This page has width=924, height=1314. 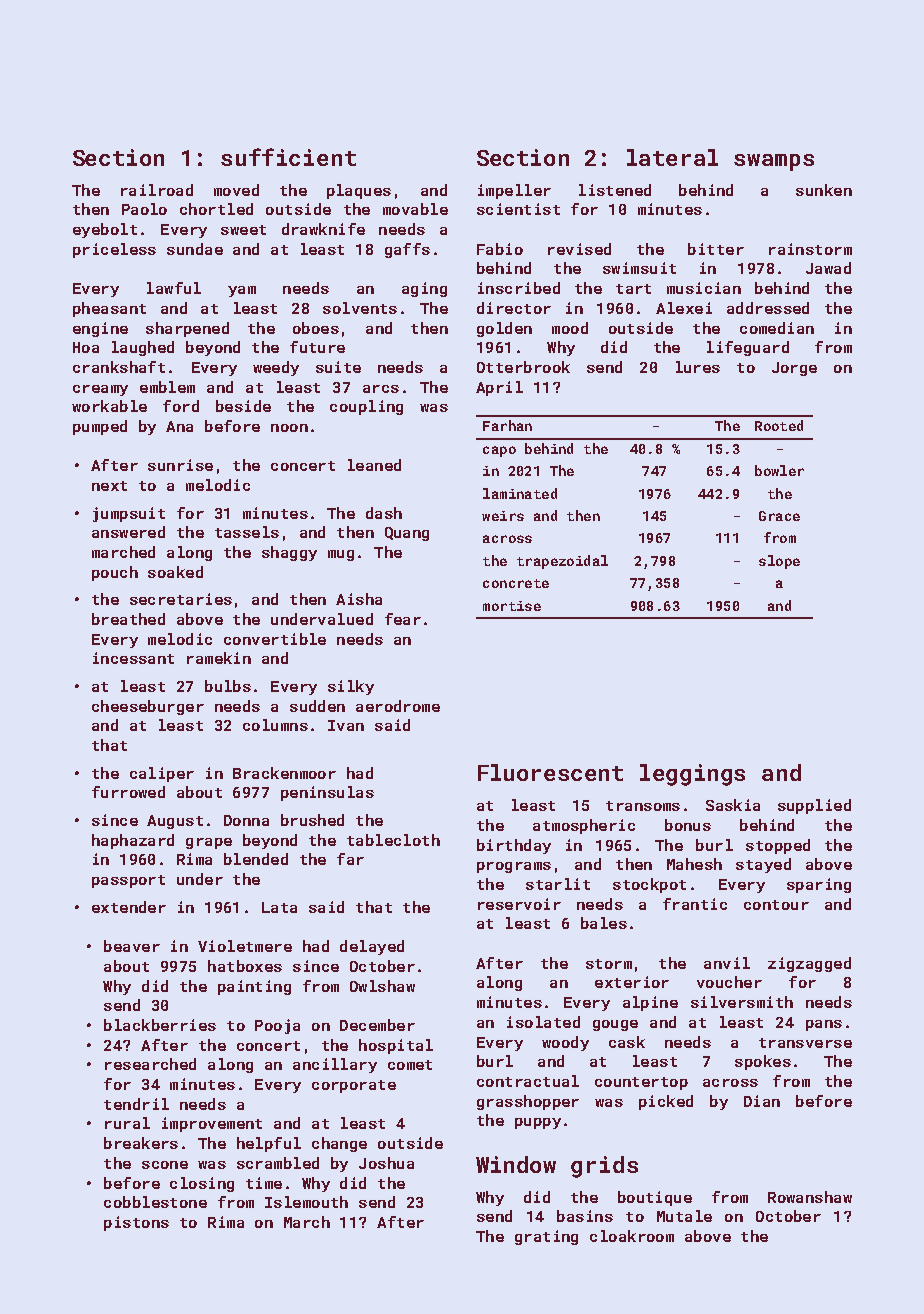 I want to click on pistons, so click(x=136, y=1223).
